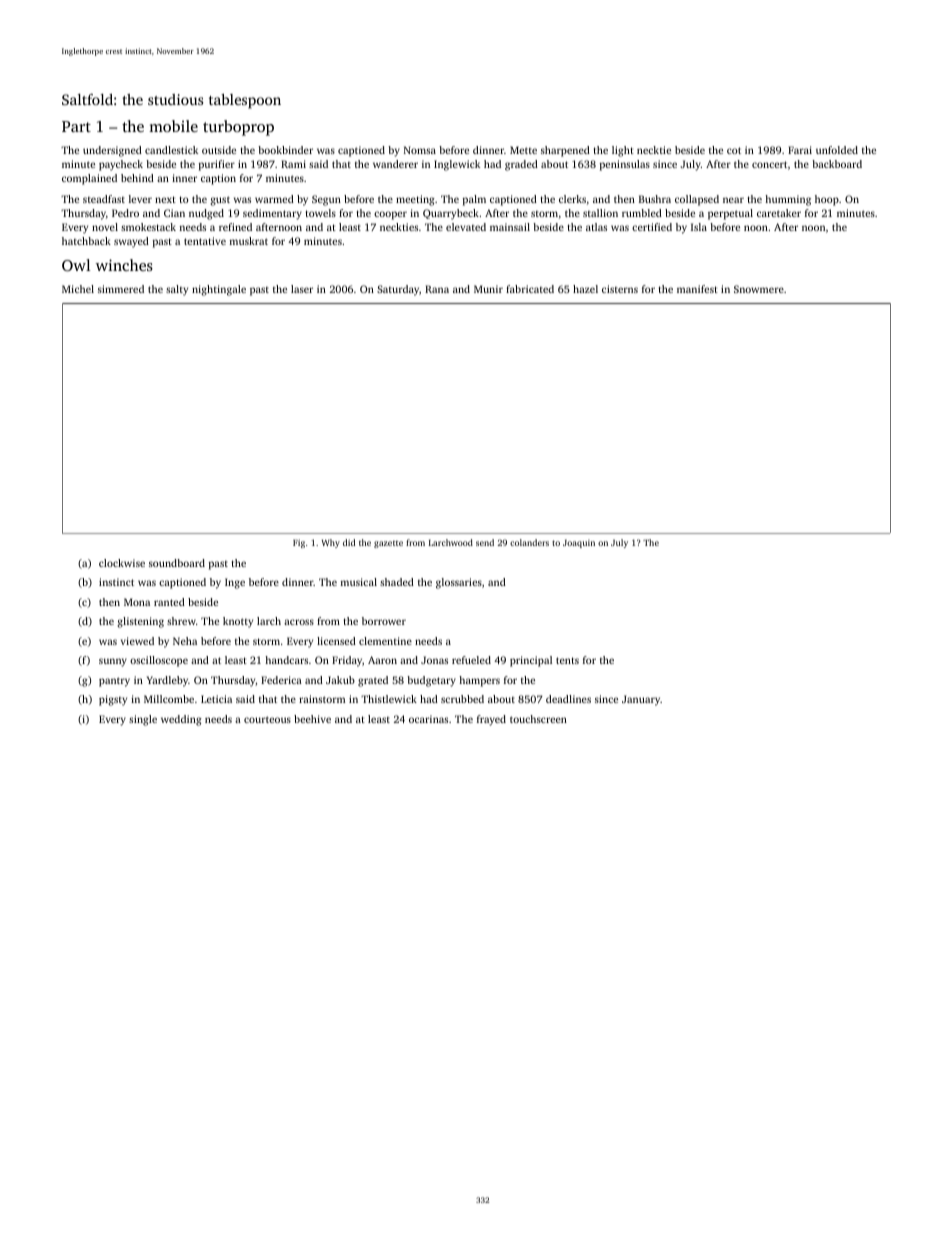  I want to click on Farai, so click(800, 150).
